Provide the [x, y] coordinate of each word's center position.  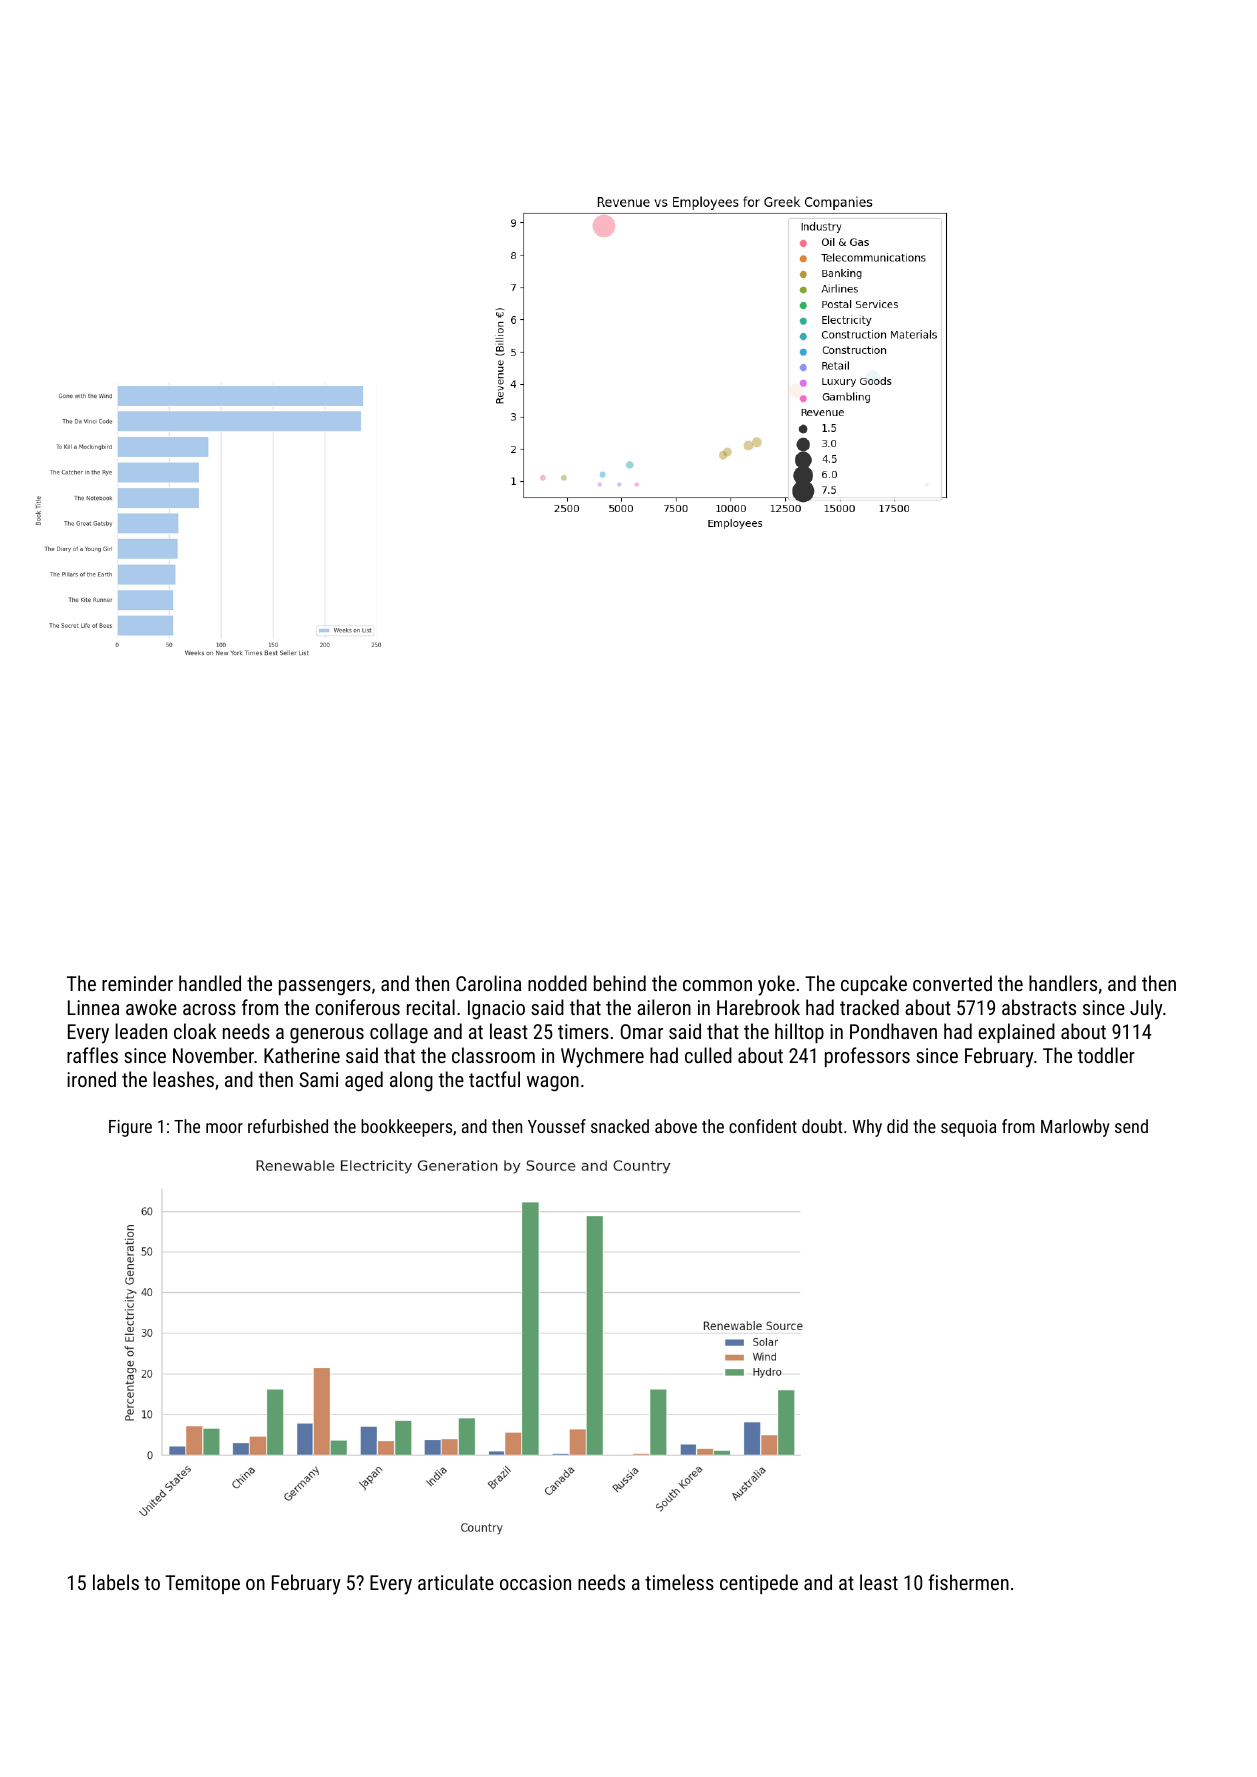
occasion [535, 1582]
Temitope [202, 1584]
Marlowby [1075, 1128]
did [897, 1126]
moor [224, 1128]
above [676, 1126]
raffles [92, 1055]
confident [763, 1126]
